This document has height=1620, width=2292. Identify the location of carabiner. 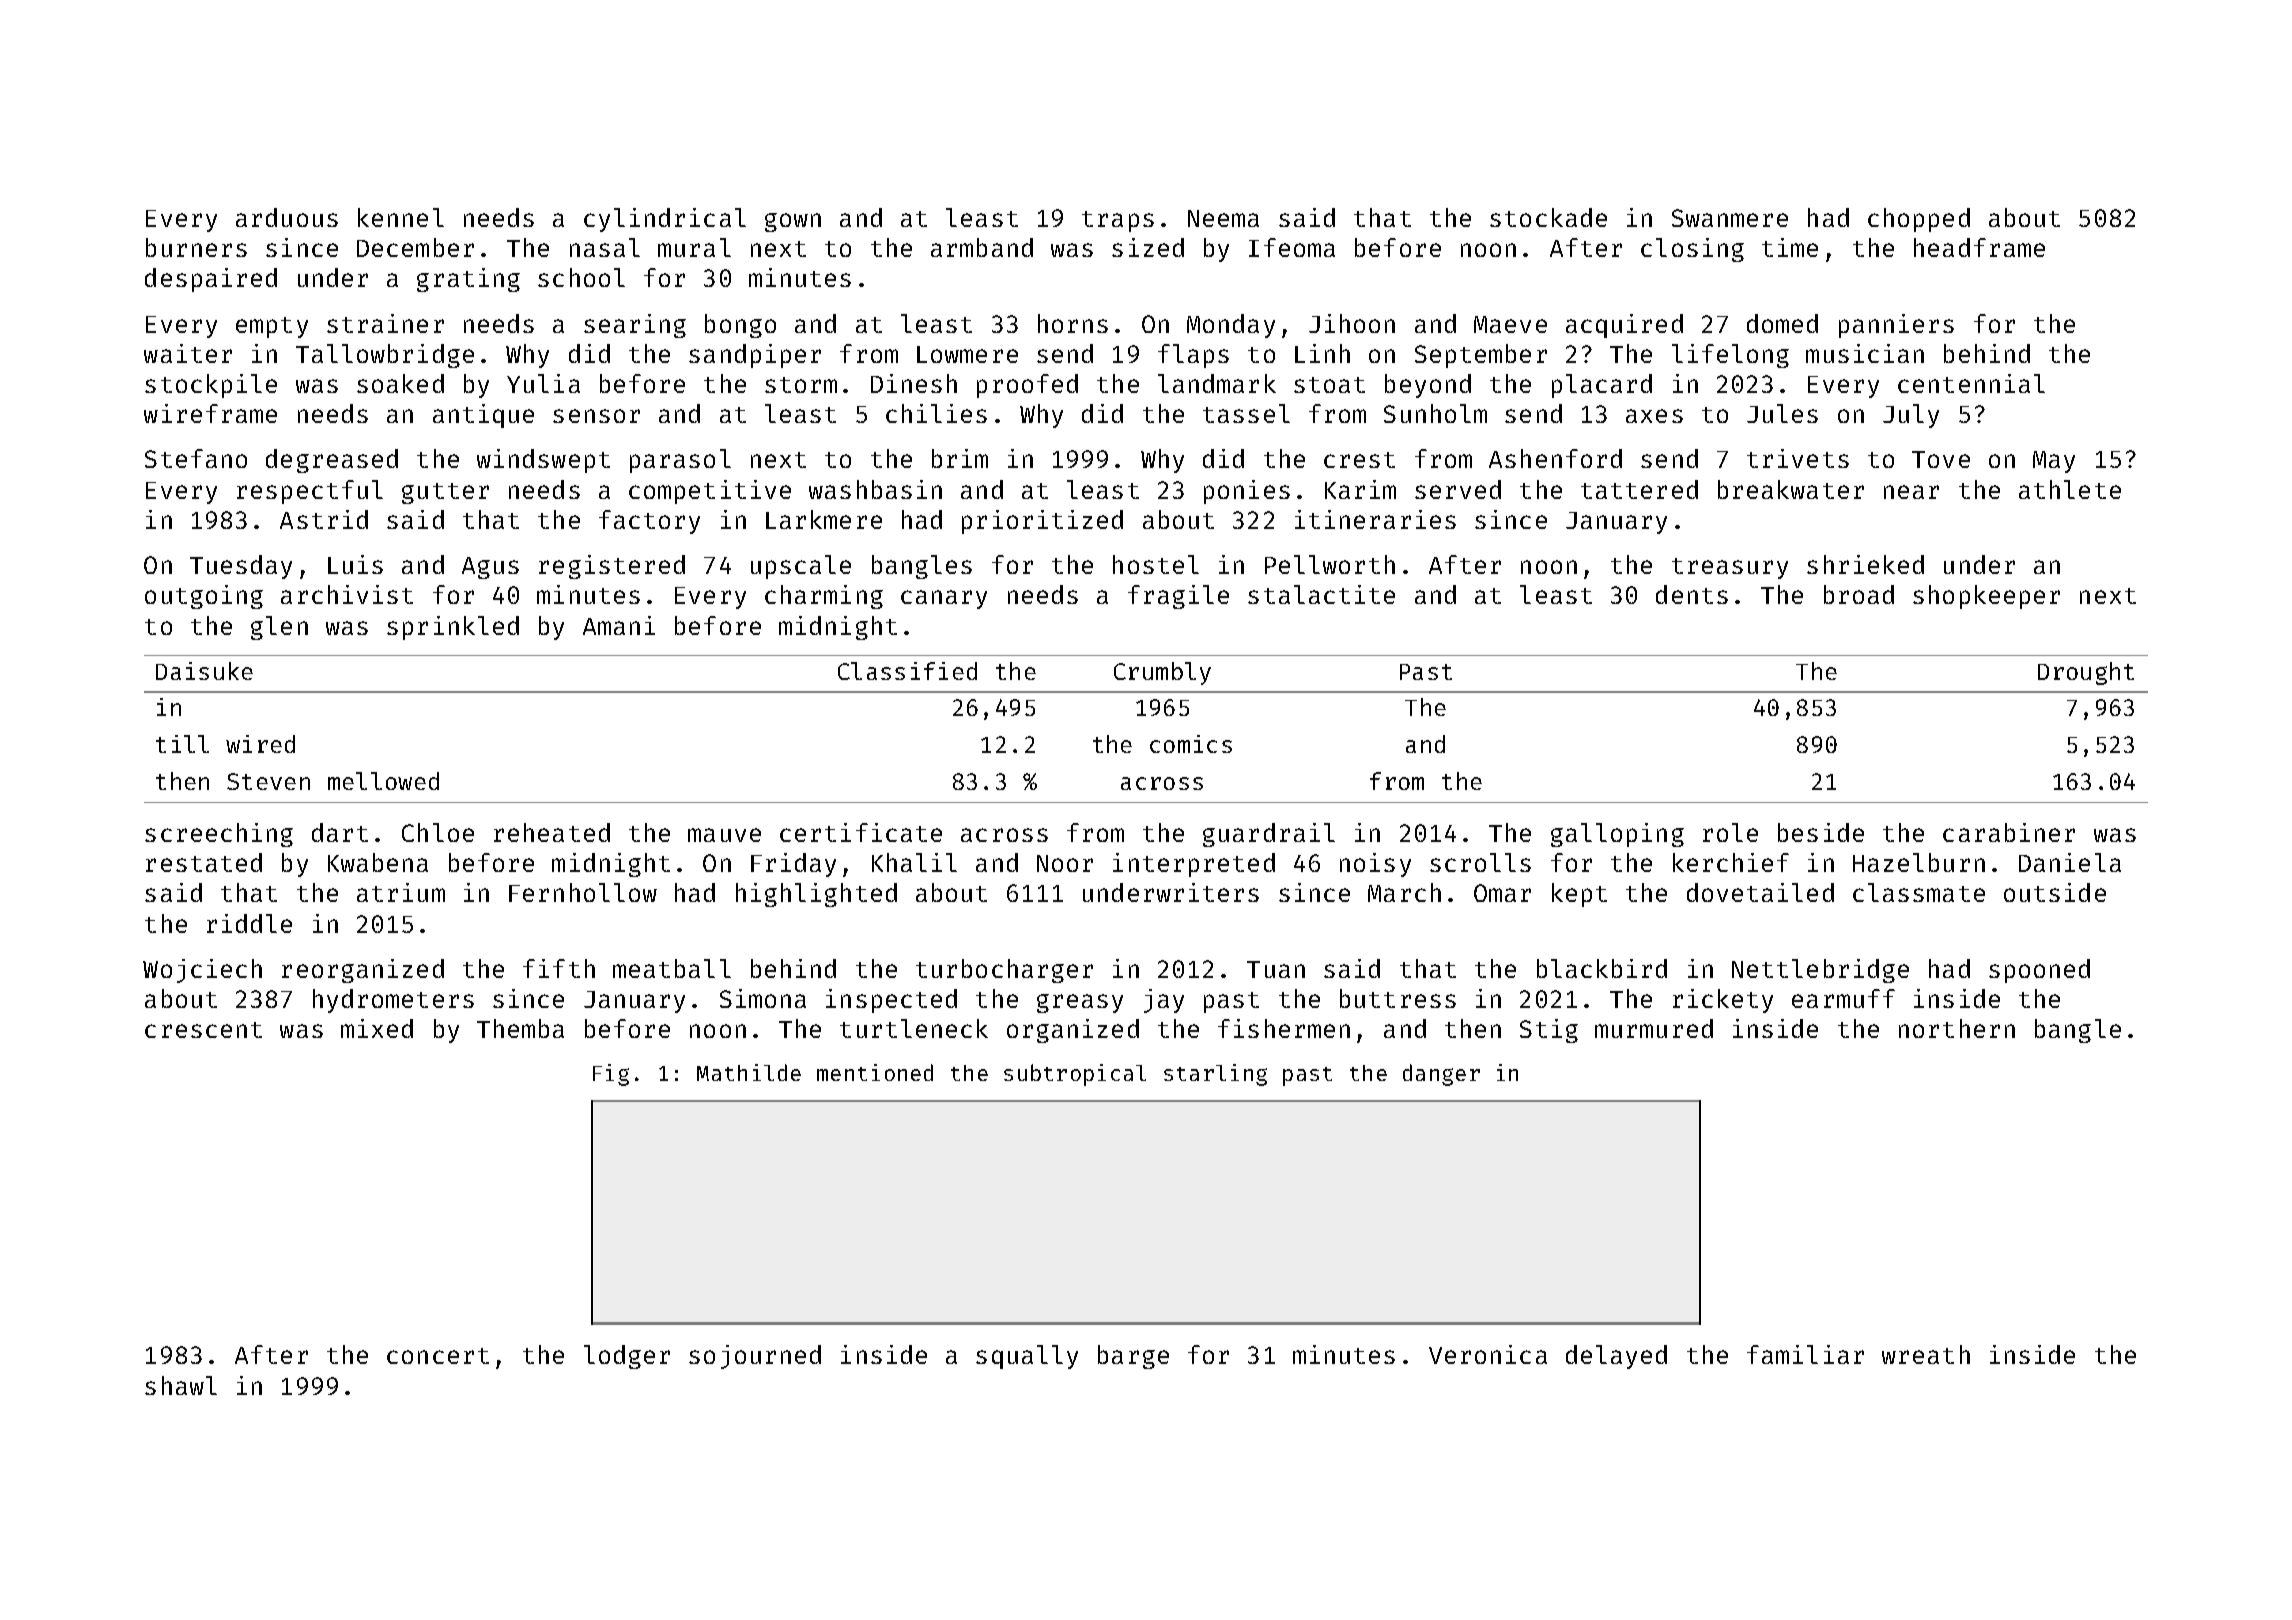
(2009, 832).
